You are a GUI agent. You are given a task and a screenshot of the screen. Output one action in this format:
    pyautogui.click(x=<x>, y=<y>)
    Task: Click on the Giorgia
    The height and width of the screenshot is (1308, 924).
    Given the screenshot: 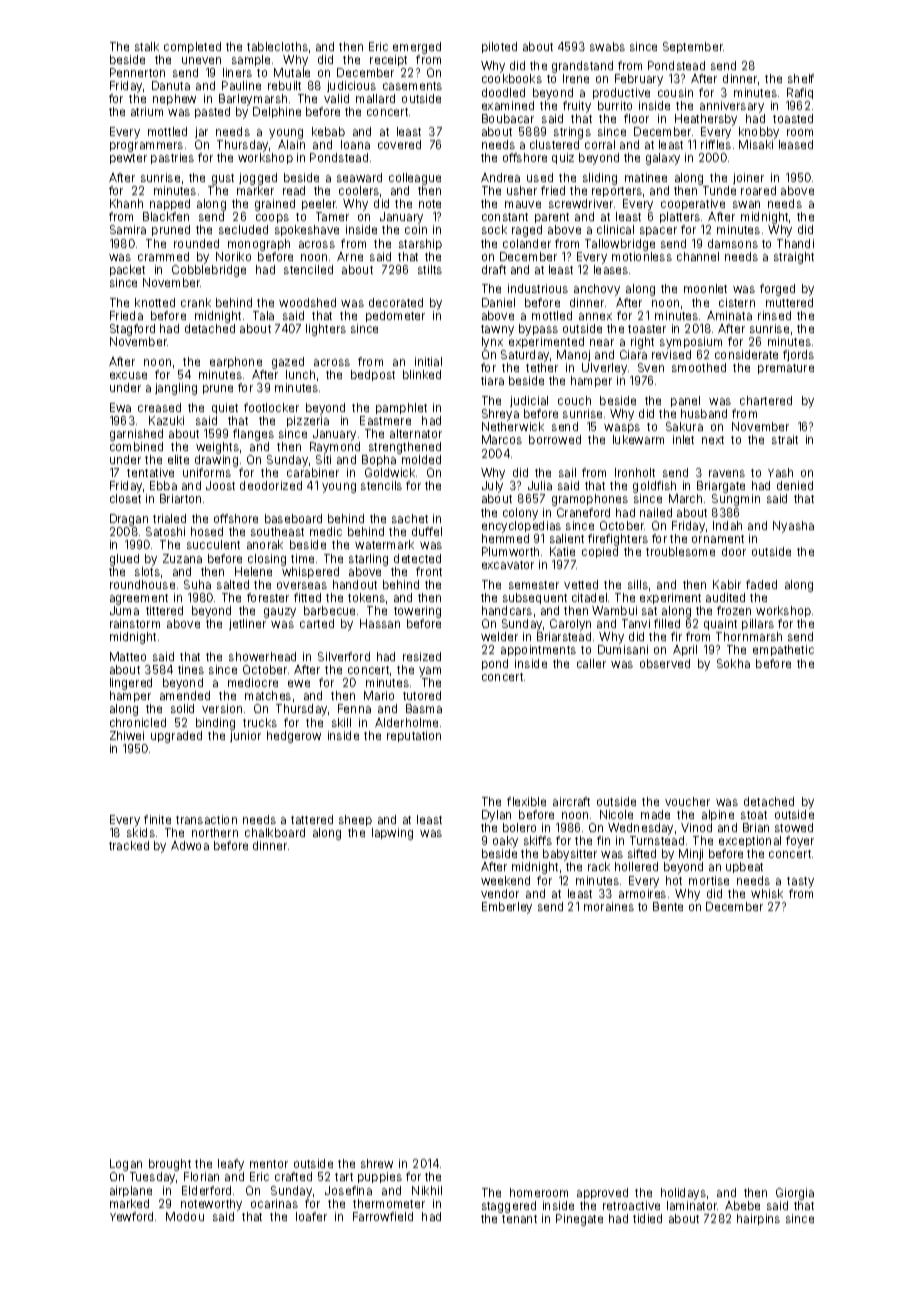 What is the action you would take?
    pyautogui.click(x=795, y=1194)
